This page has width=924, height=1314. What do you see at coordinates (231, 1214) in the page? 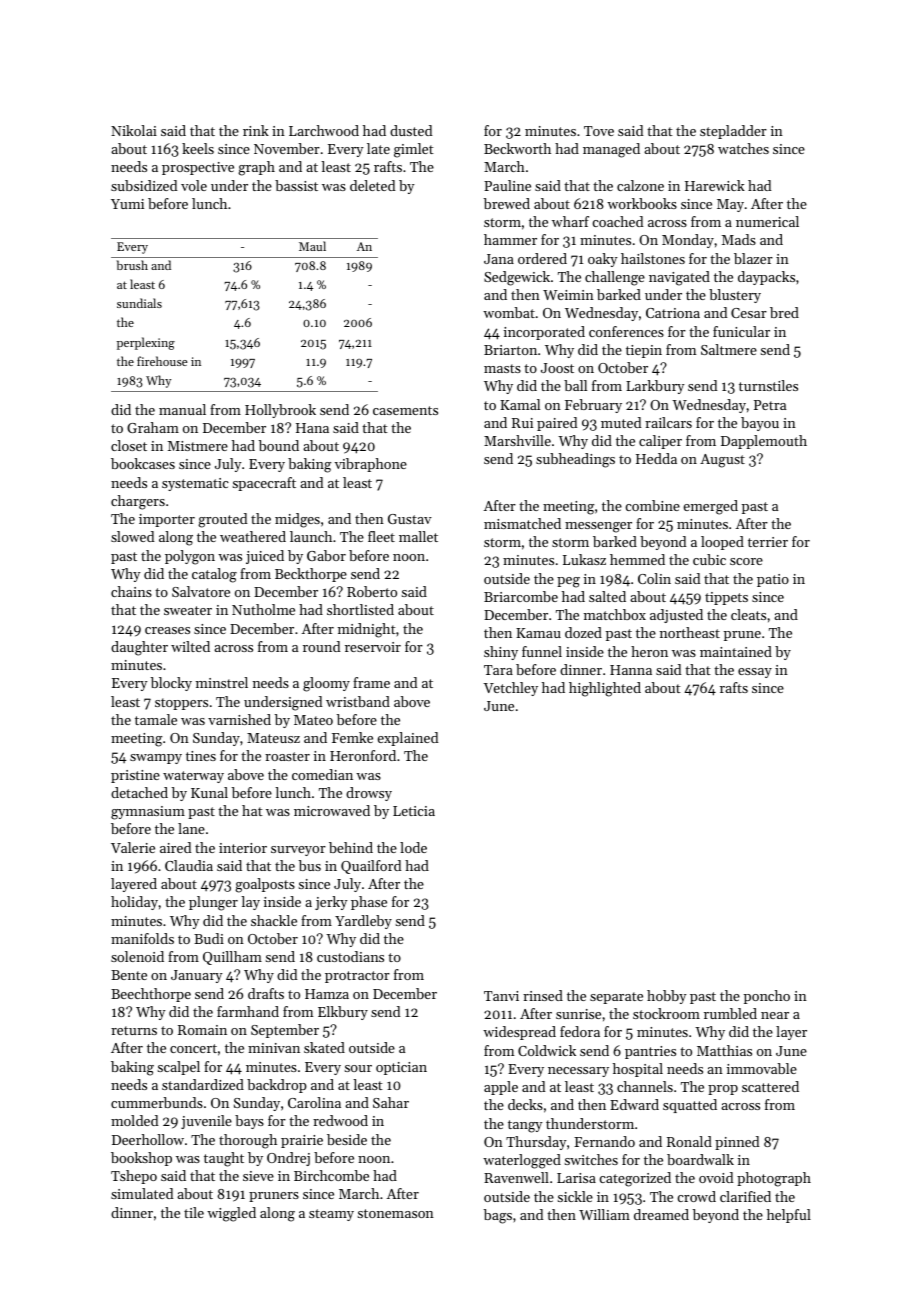
I see `wiggled` at bounding box center [231, 1214].
